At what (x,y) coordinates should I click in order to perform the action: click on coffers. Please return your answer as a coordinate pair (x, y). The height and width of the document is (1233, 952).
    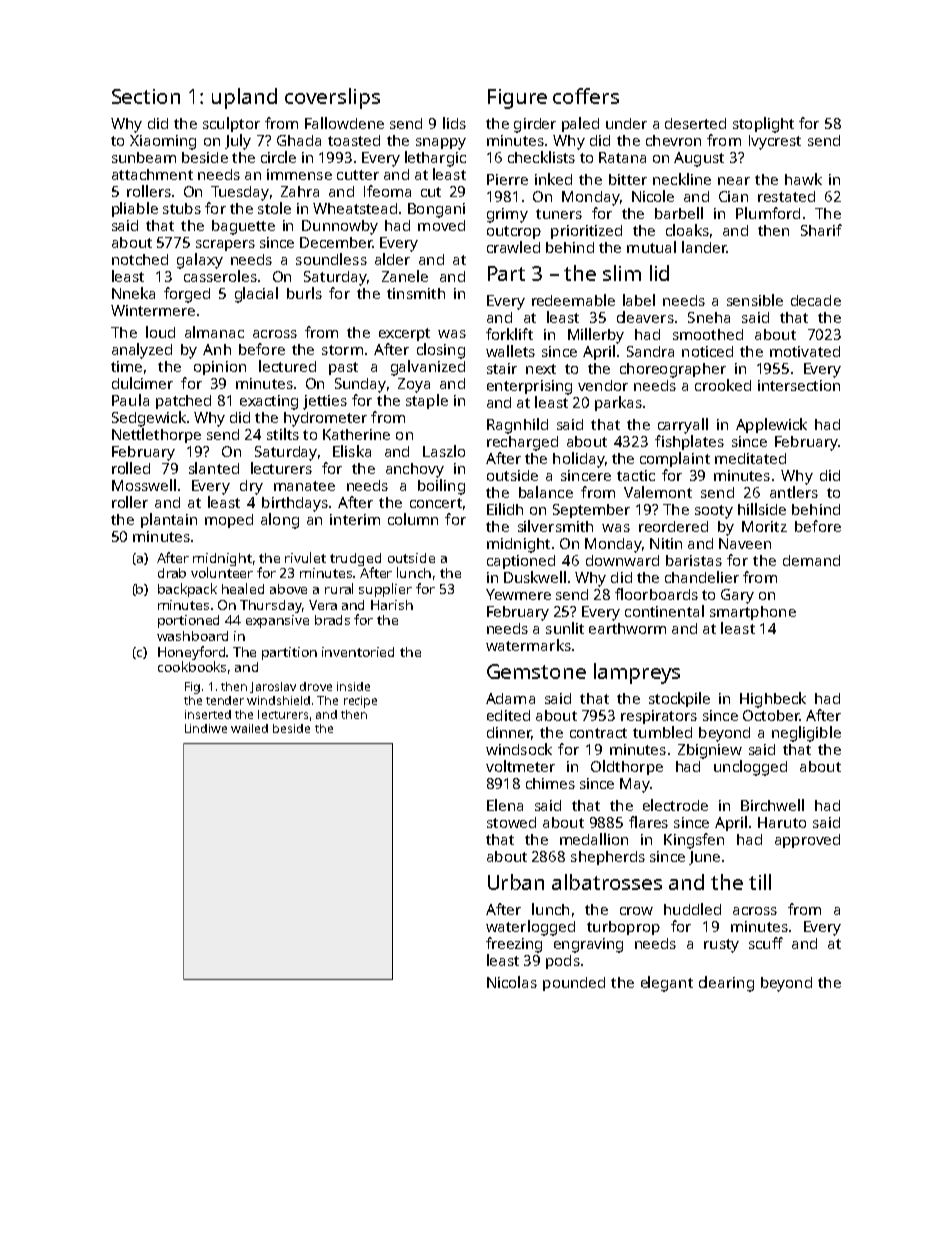
    Looking at the image, I should click on (586, 96).
